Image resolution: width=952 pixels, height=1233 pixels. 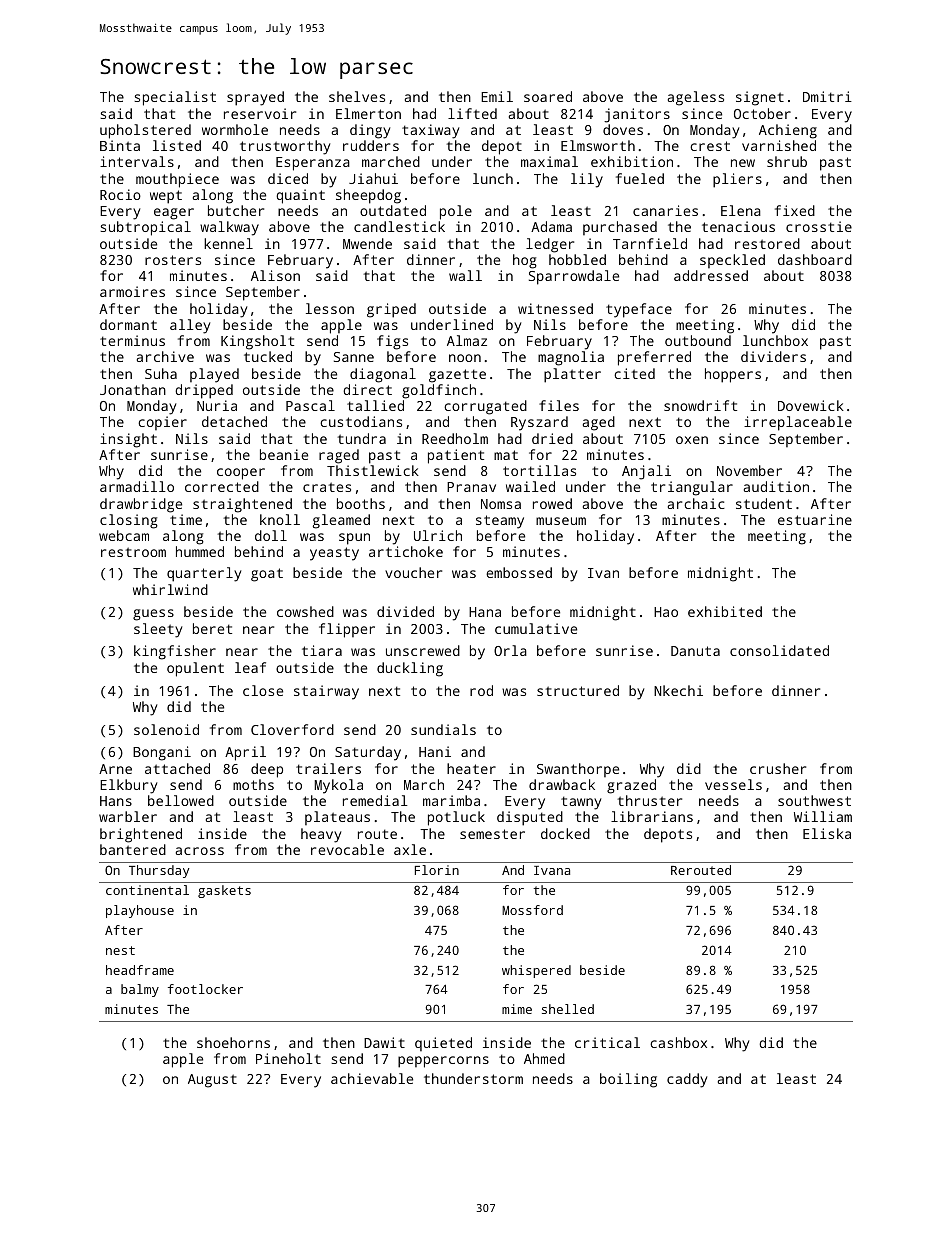 What do you see at coordinates (132, 291) in the screenshot?
I see `armoires` at bounding box center [132, 291].
